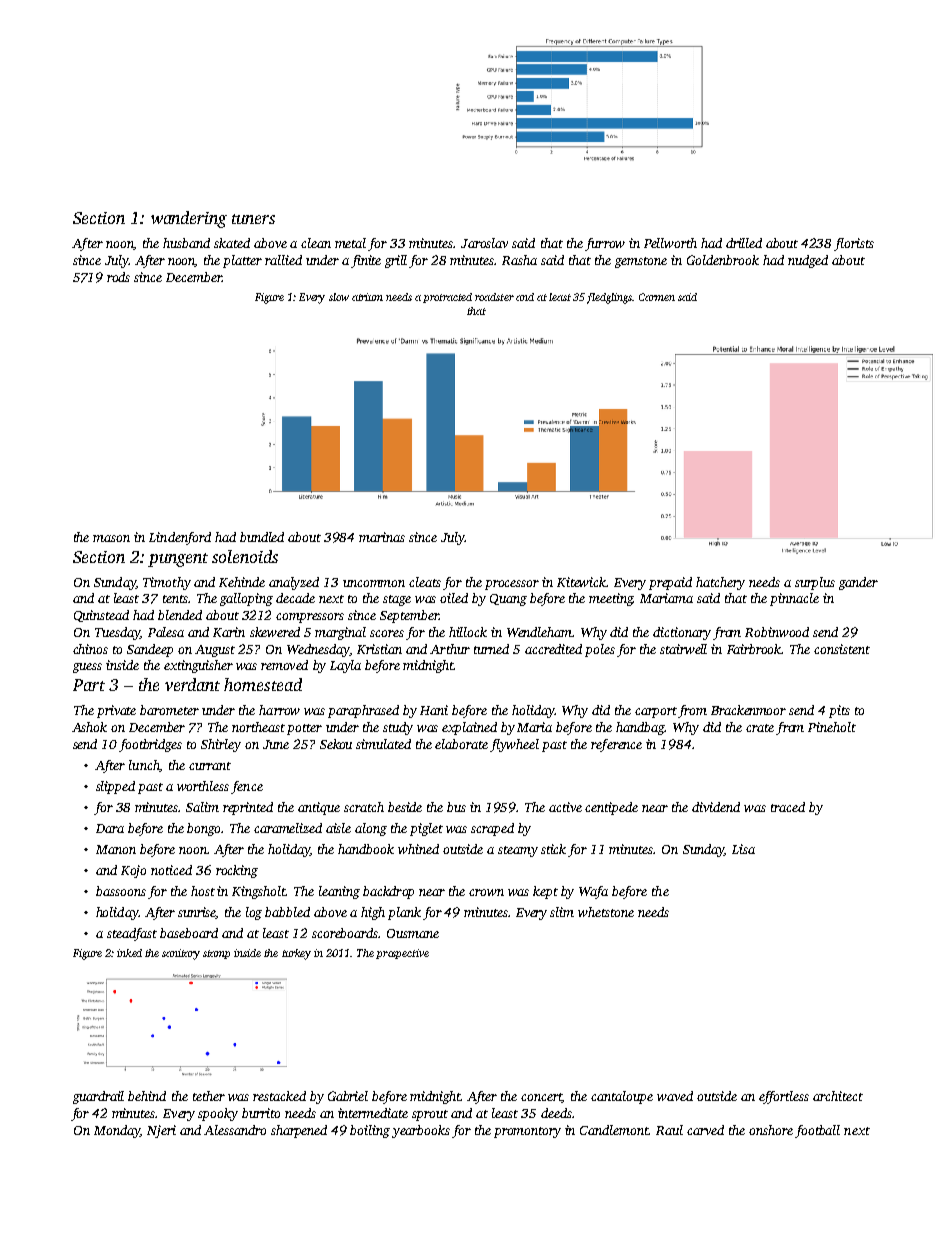  I want to click on prepaid, so click(670, 583).
